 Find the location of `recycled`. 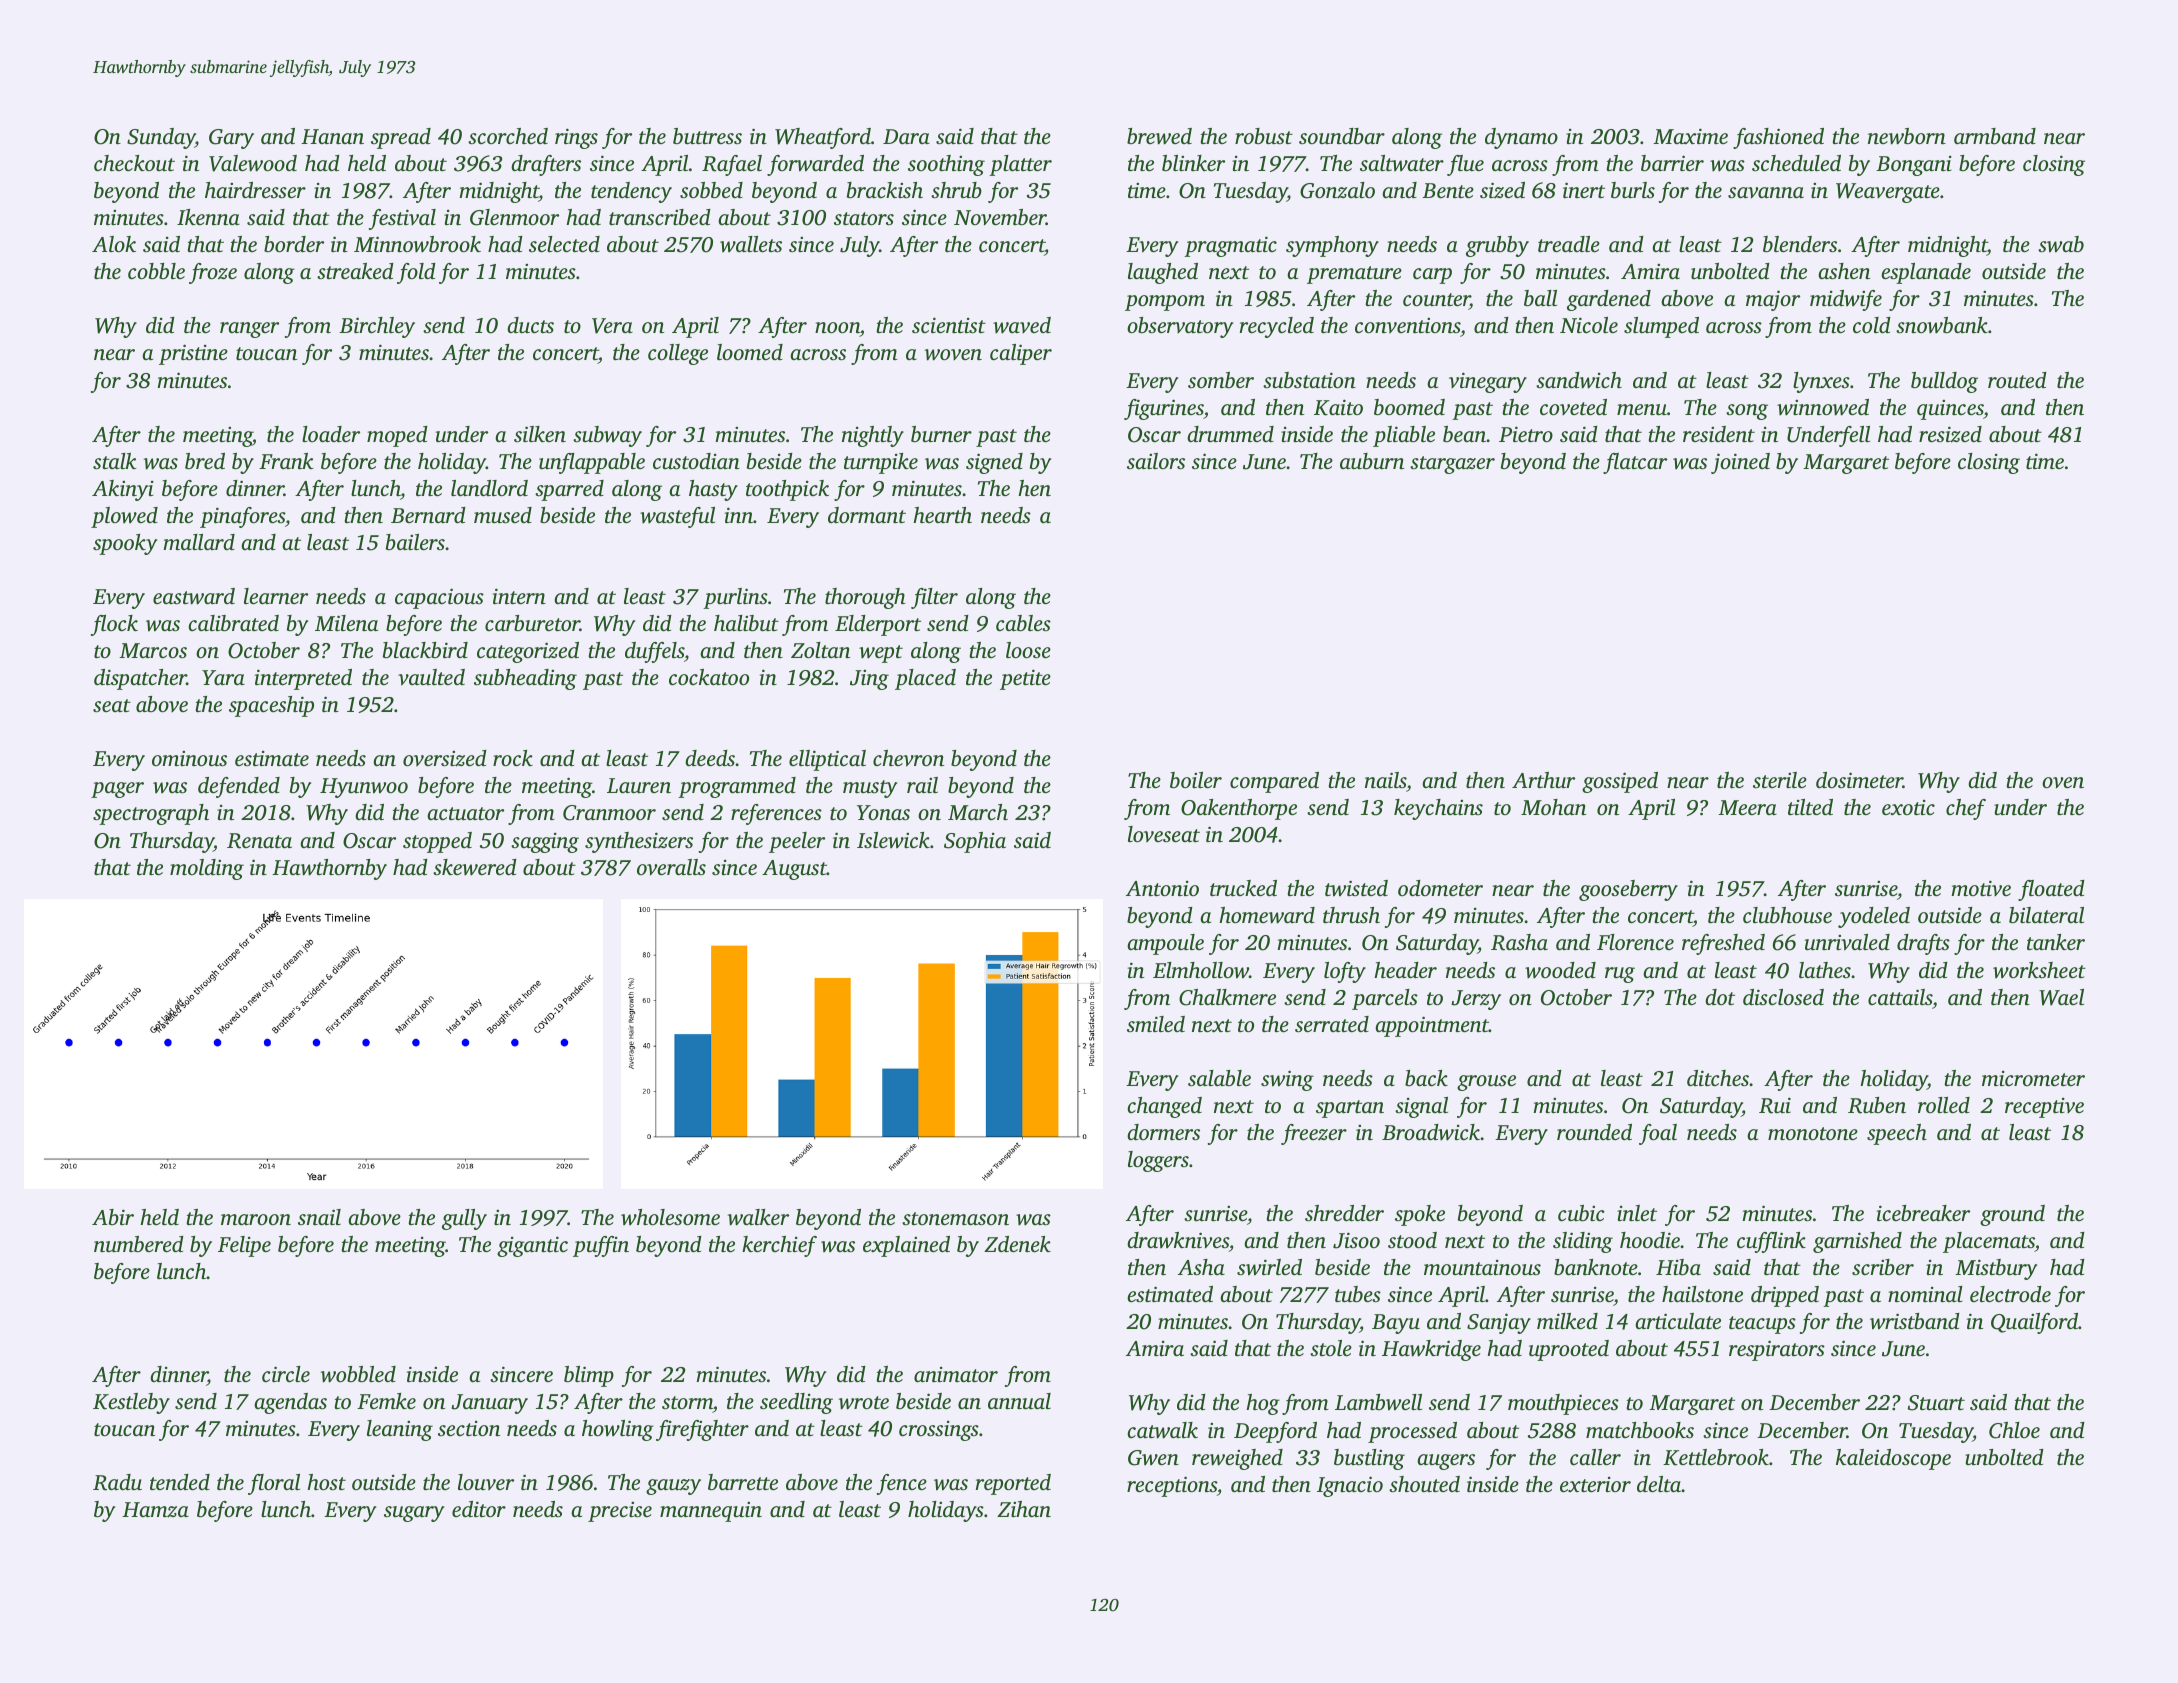

recycled is located at coordinates (1277, 327).
